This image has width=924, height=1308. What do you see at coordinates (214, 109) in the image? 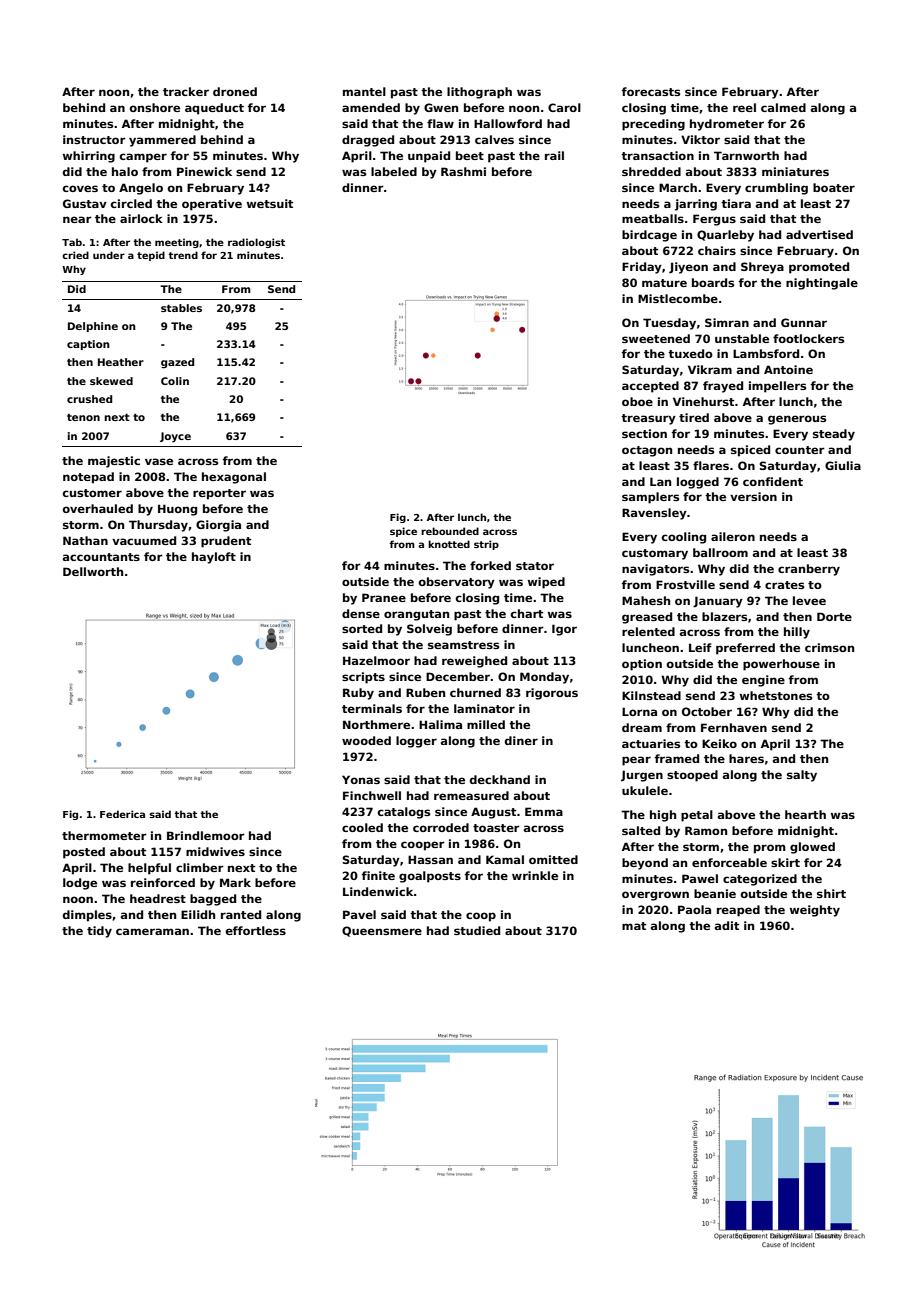
I see `aqueduct` at bounding box center [214, 109].
